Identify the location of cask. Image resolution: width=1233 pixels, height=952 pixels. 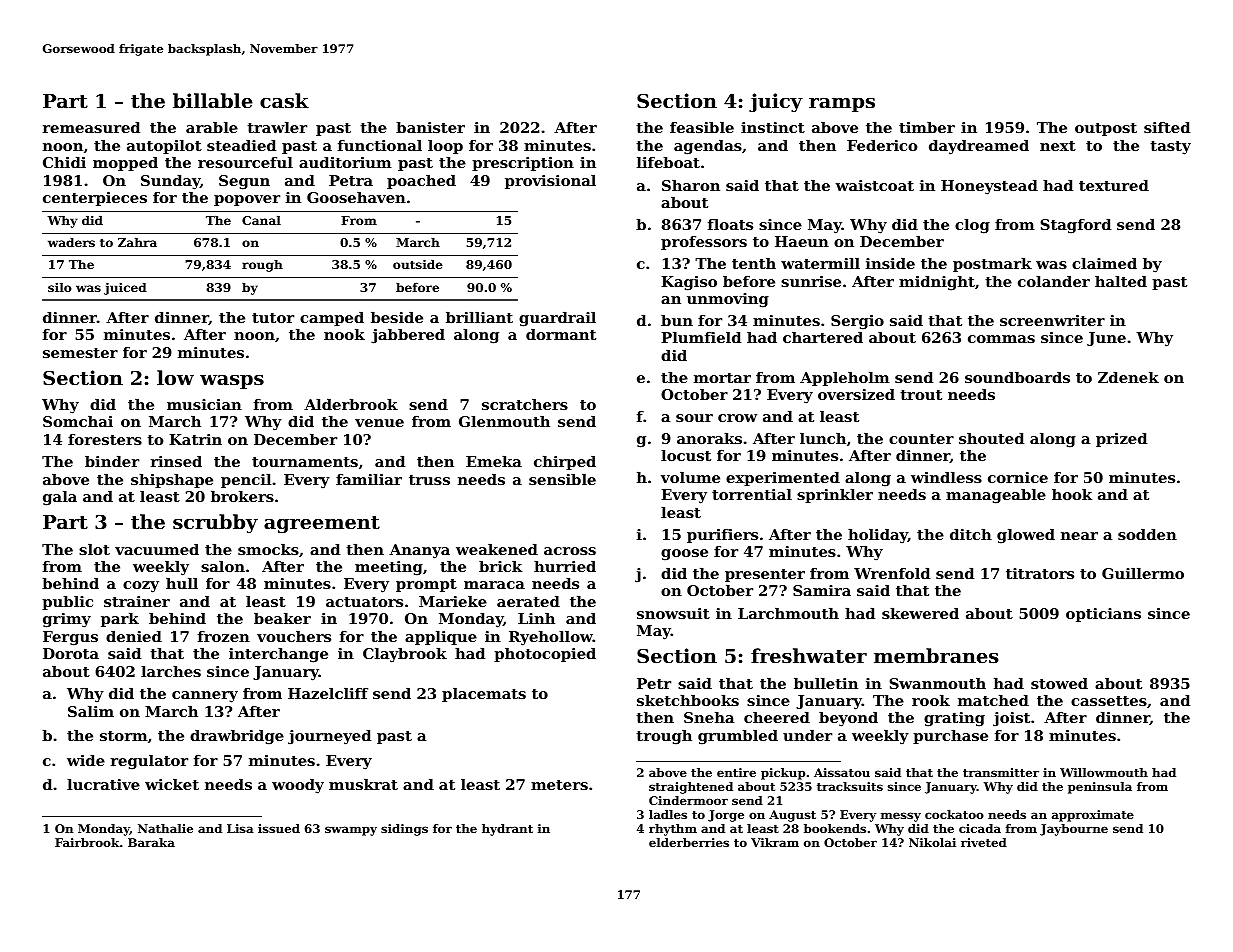
(284, 100).
